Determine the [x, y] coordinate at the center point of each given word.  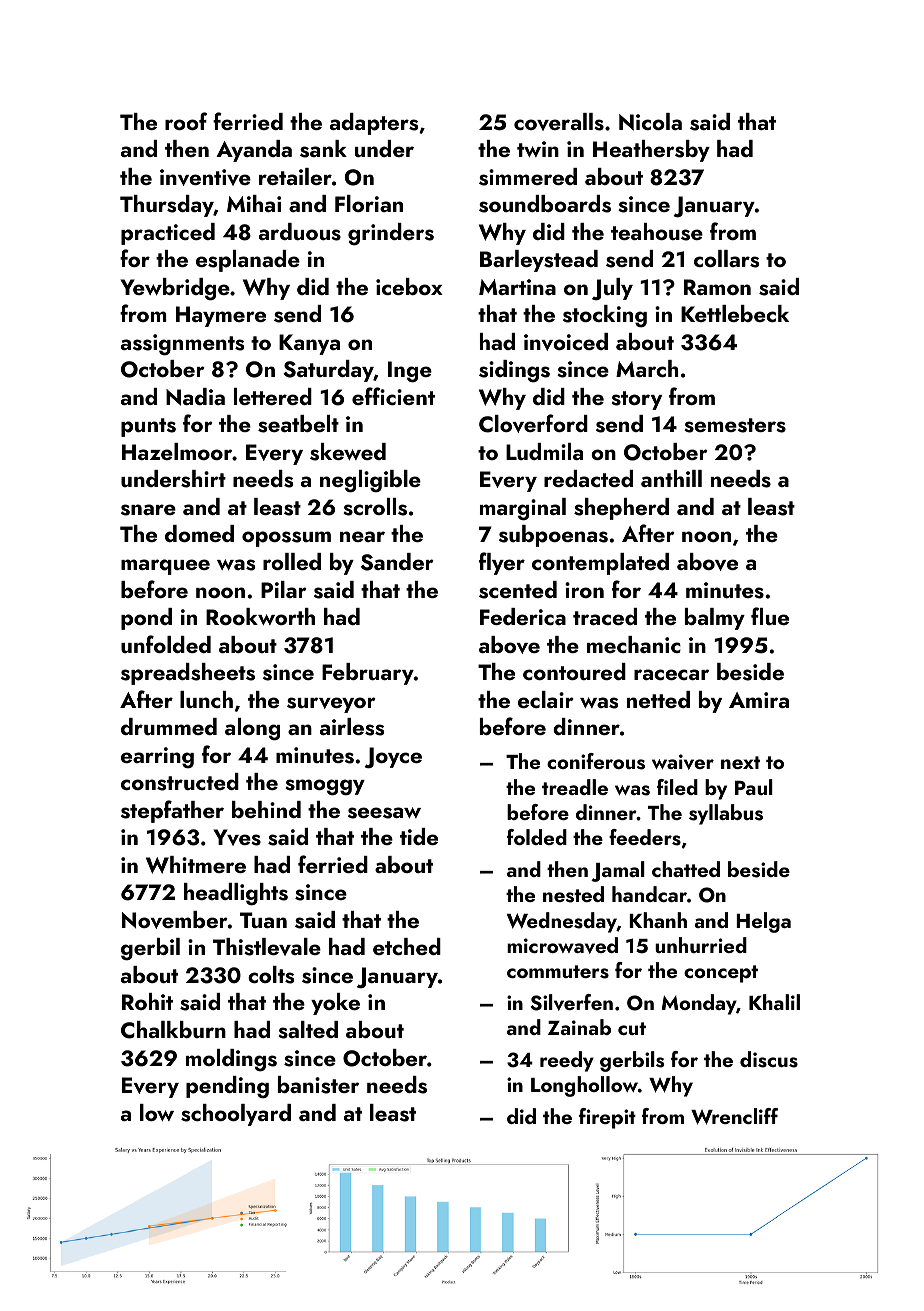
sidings [514, 371]
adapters [374, 124]
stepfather [172, 811]
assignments [182, 345]
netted [658, 699]
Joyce [393, 758]
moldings [231, 1060]
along [252, 729]
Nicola [650, 122]
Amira [759, 700]
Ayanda [254, 151]
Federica [523, 616]
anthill [671, 478]
